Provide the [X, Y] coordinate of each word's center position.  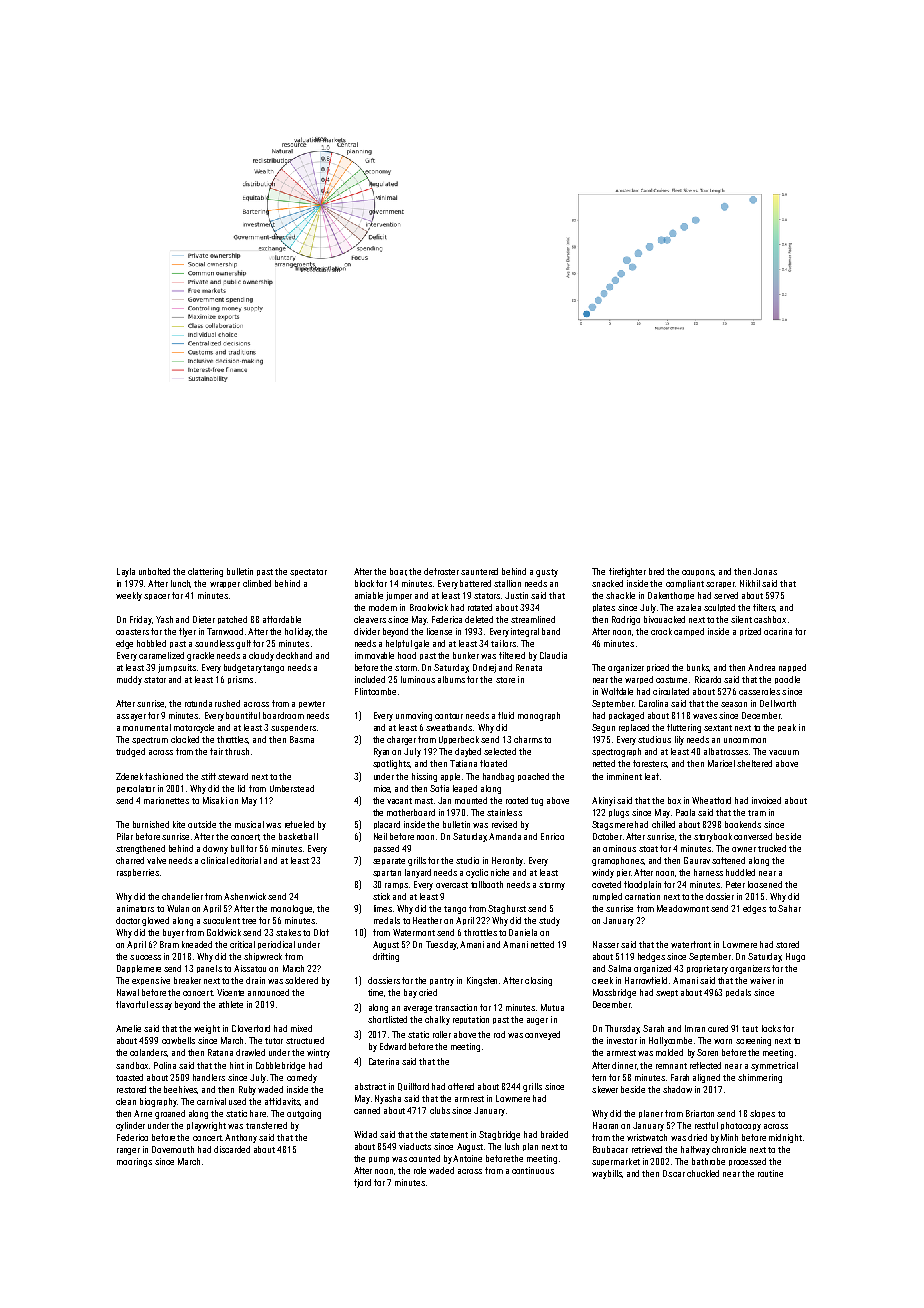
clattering [205, 572]
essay [161, 1006]
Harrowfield [646, 980]
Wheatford [711, 800]
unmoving [414, 716]
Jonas [765, 571]
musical [249, 824]
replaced [634, 728]
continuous [533, 1170]
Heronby [507, 861]
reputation [471, 1020]
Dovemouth [173, 1149]
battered [475, 583]
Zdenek [129, 776]
